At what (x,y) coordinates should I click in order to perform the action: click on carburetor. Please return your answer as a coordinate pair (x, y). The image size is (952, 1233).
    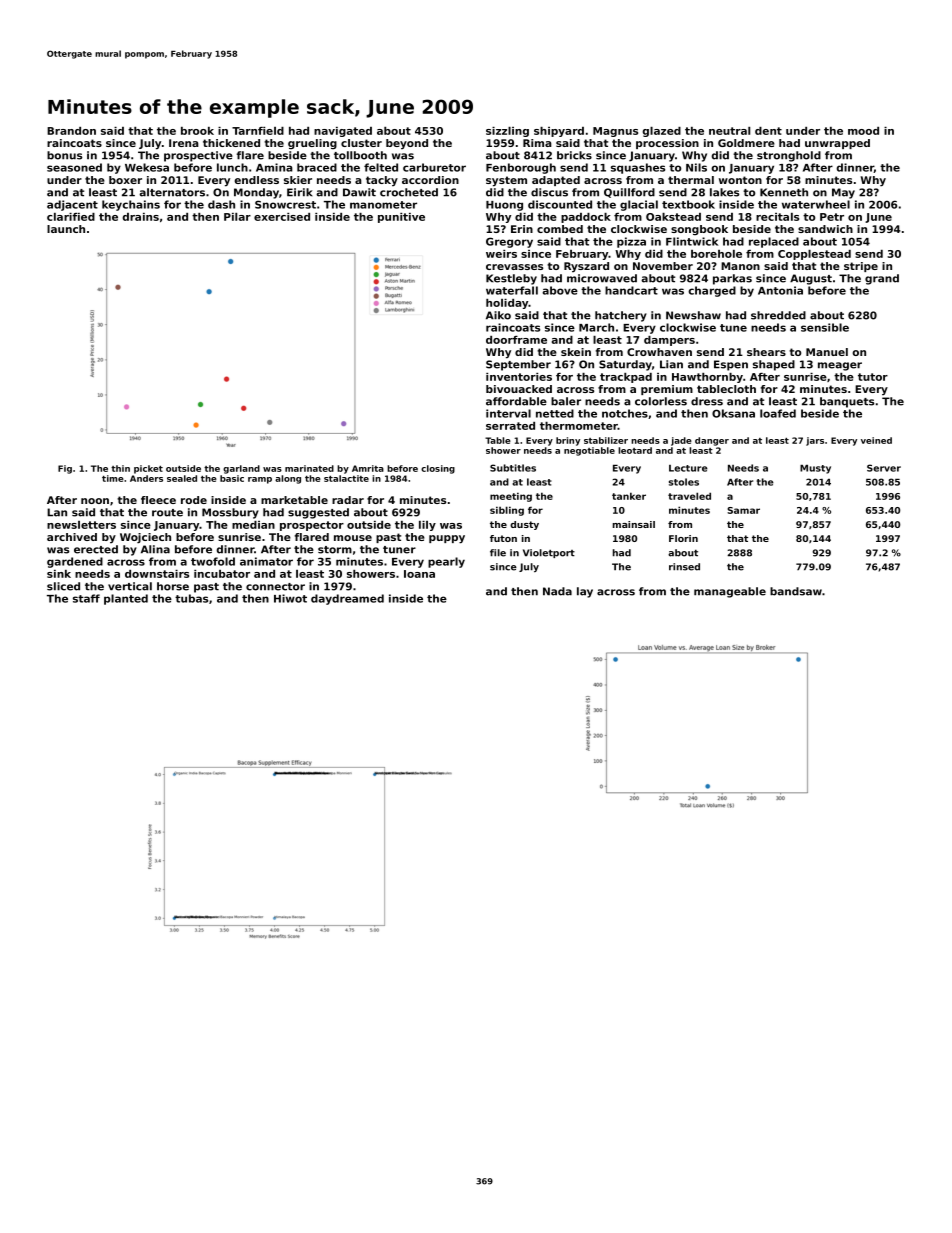
    Looking at the image, I should click on (434, 167).
